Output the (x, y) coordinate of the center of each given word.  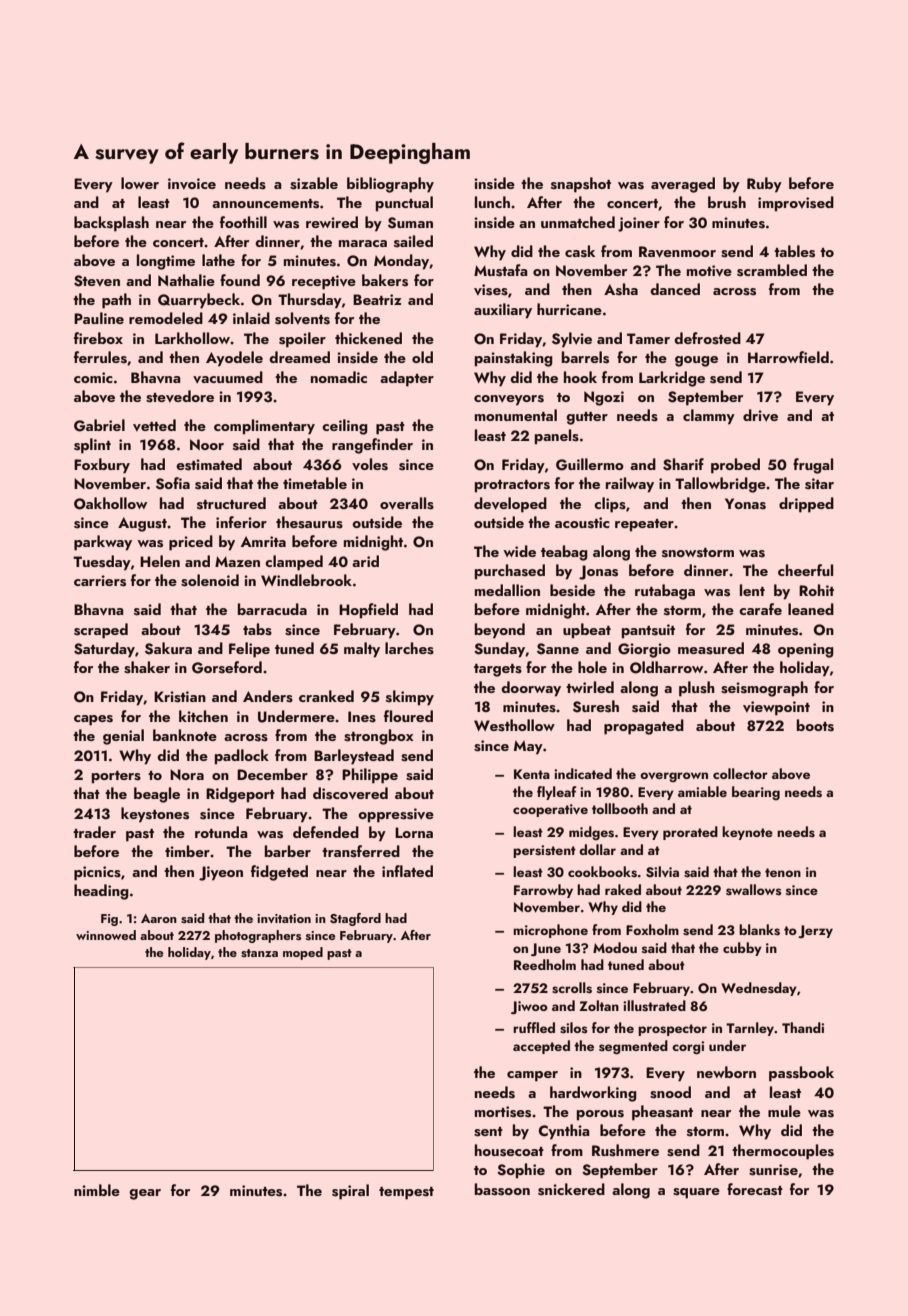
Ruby (764, 185)
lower (140, 183)
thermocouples (783, 1152)
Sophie (521, 1171)
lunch (492, 202)
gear (145, 1194)
